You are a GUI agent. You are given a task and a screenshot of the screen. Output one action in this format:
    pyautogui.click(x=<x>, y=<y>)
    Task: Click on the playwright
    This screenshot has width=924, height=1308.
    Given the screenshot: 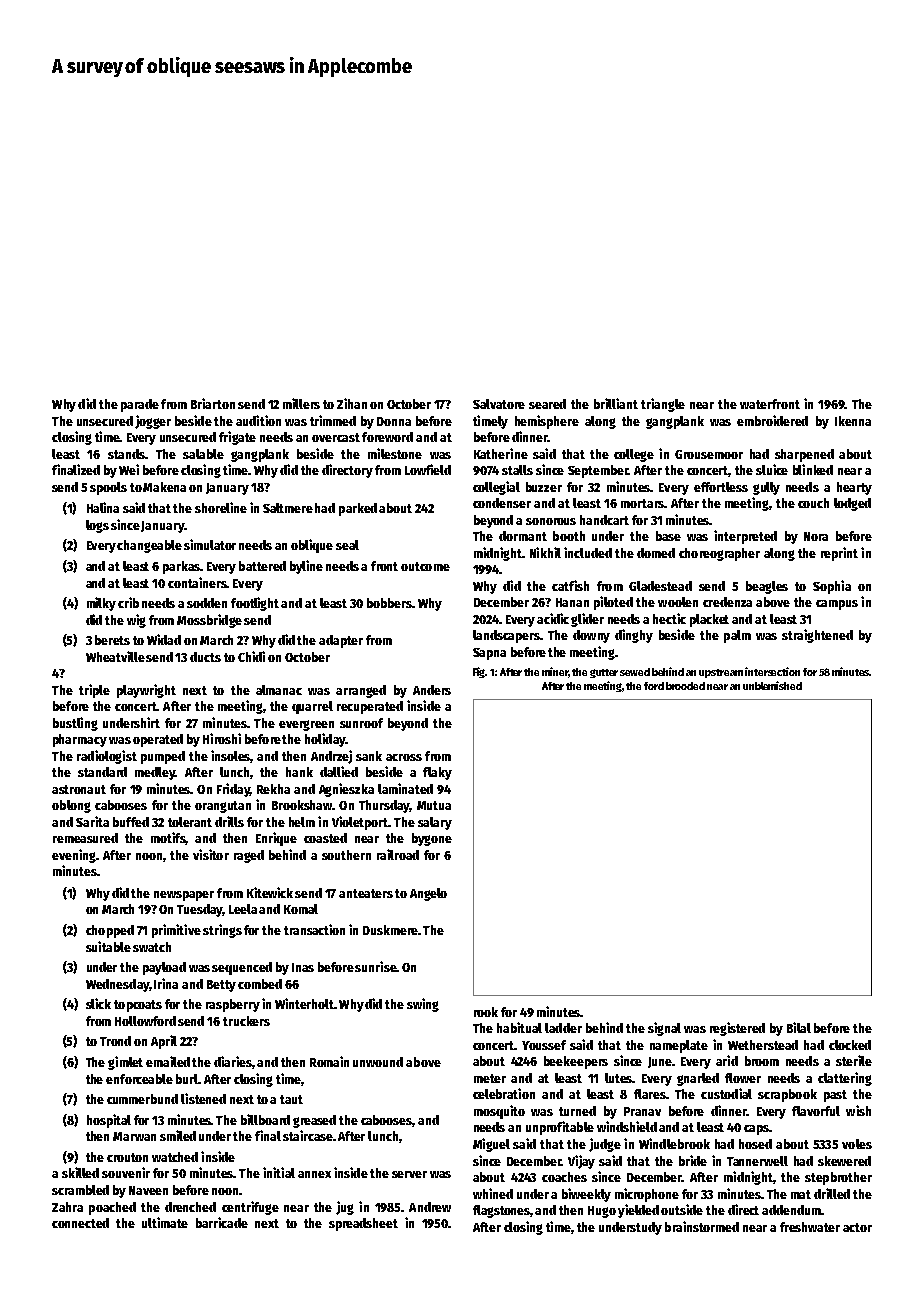 What is the action you would take?
    pyautogui.click(x=146, y=691)
